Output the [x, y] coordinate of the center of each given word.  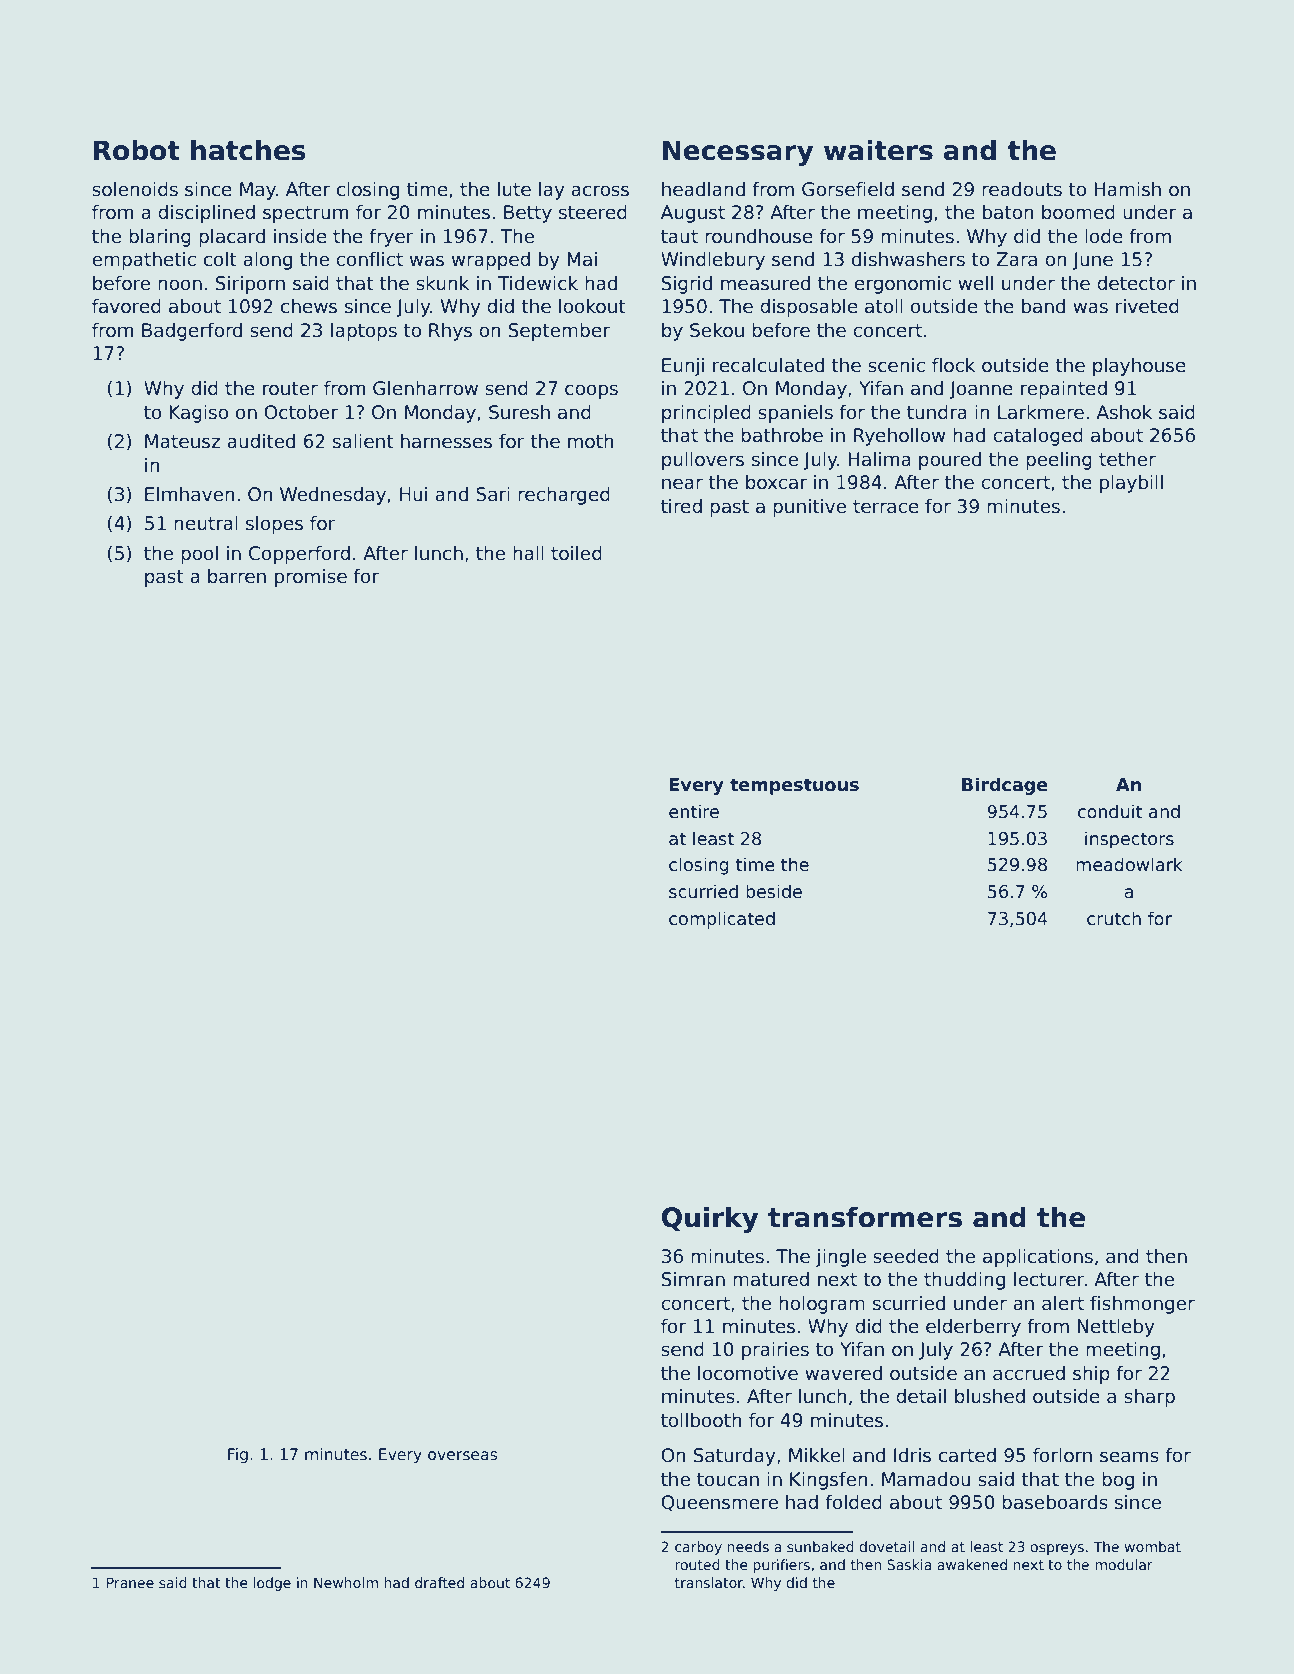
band [1043, 306]
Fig [238, 1455]
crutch [1114, 918]
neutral [206, 523]
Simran [693, 1279]
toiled [576, 553]
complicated [722, 920]
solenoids [135, 189]
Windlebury [713, 261]
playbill [1131, 484]
